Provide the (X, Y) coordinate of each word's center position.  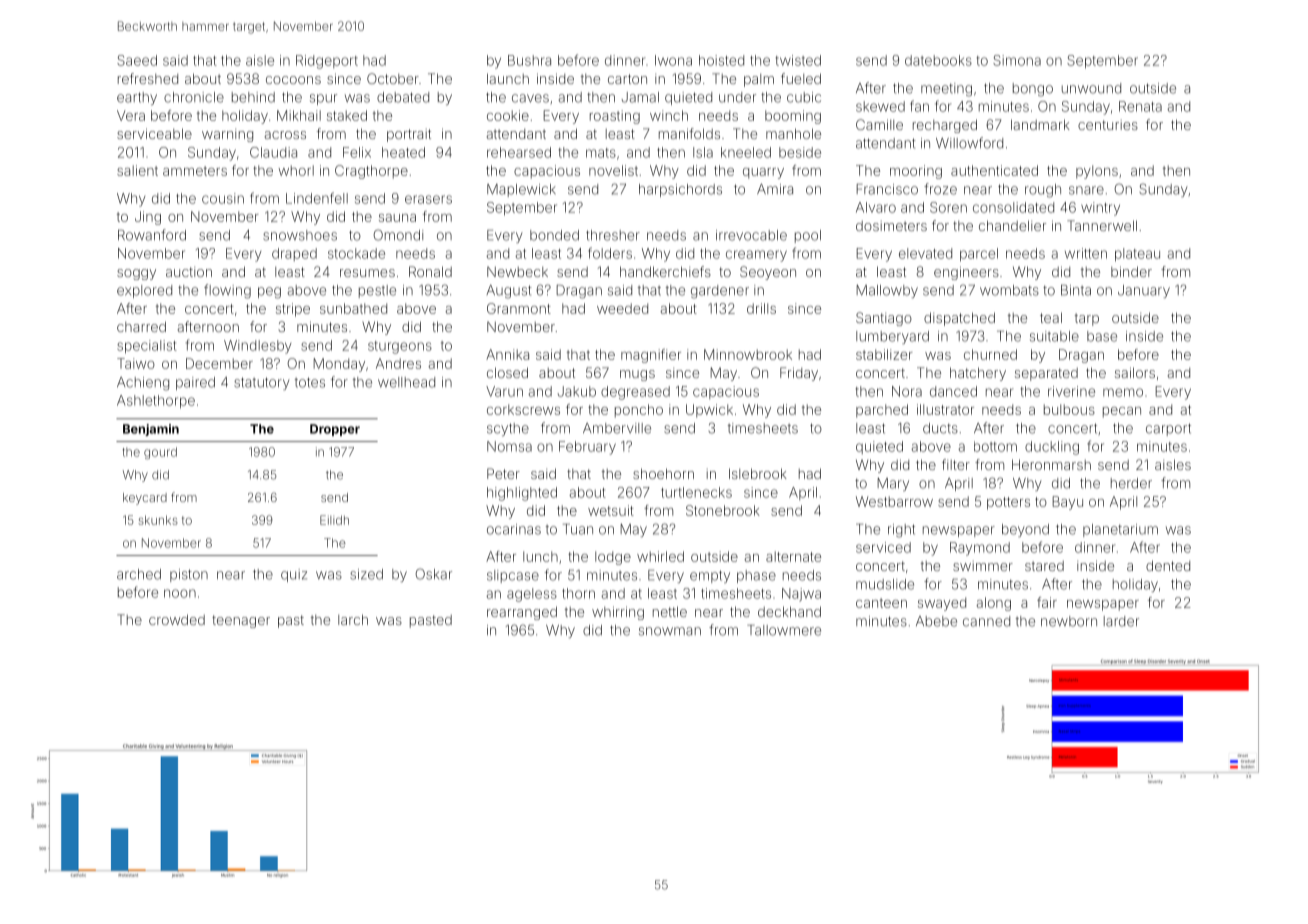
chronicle (194, 97)
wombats (1009, 290)
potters (1008, 503)
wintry (1100, 209)
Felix (357, 152)
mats (601, 153)
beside (800, 152)
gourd (160, 453)
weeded (622, 308)
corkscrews (523, 409)
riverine (1071, 391)
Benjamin (151, 430)
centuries (1108, 125)
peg (269, 293)
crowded (177, 619)
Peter (503, 473)
